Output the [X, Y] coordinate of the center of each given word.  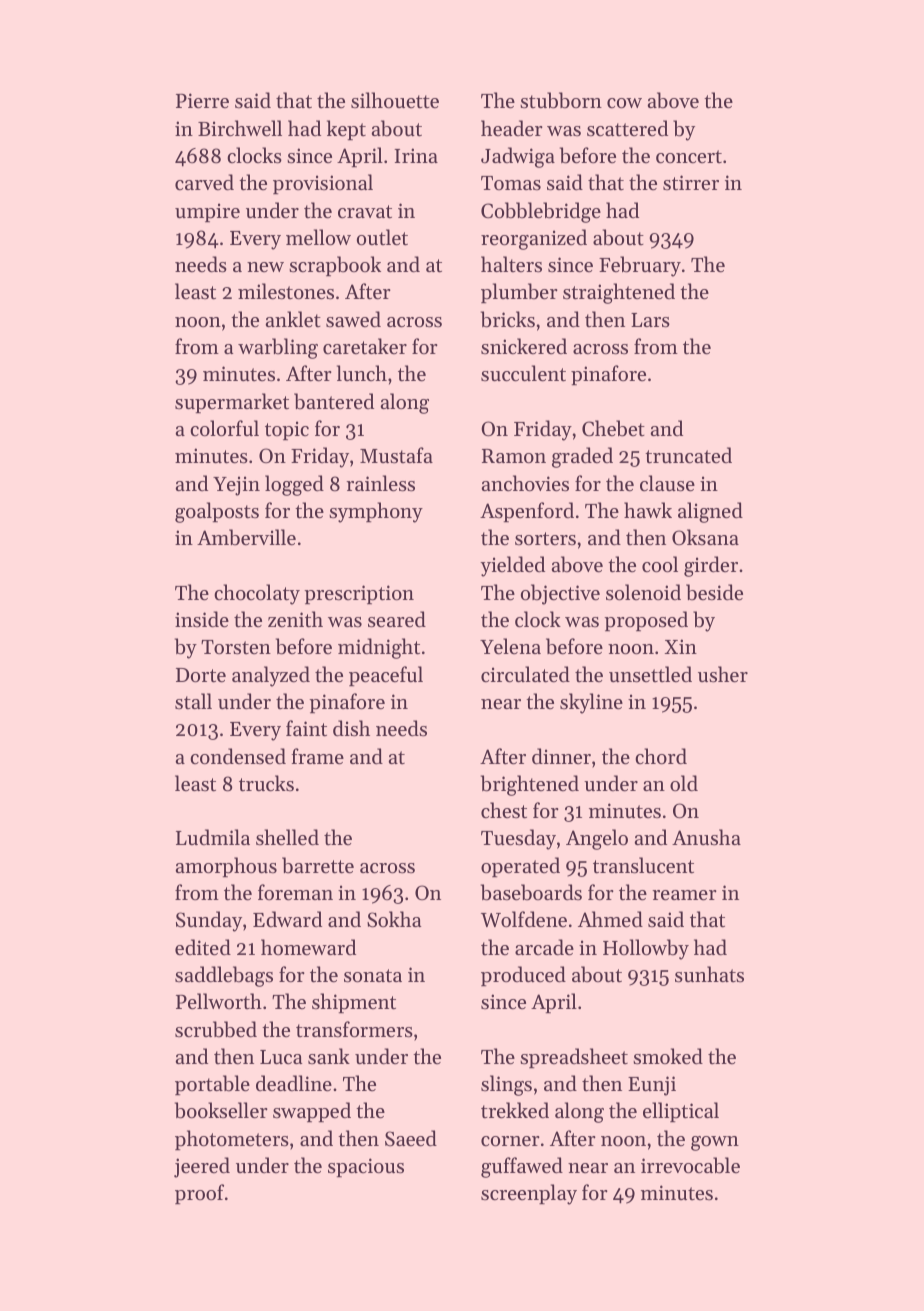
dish [351, 728]
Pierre [202, 101]
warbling [278, 348]
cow [624, 103]
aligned [710, 512]
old [684, 783]
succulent [523, 373]
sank [329, 1056]
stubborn [561, 100]
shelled [287, 837]
